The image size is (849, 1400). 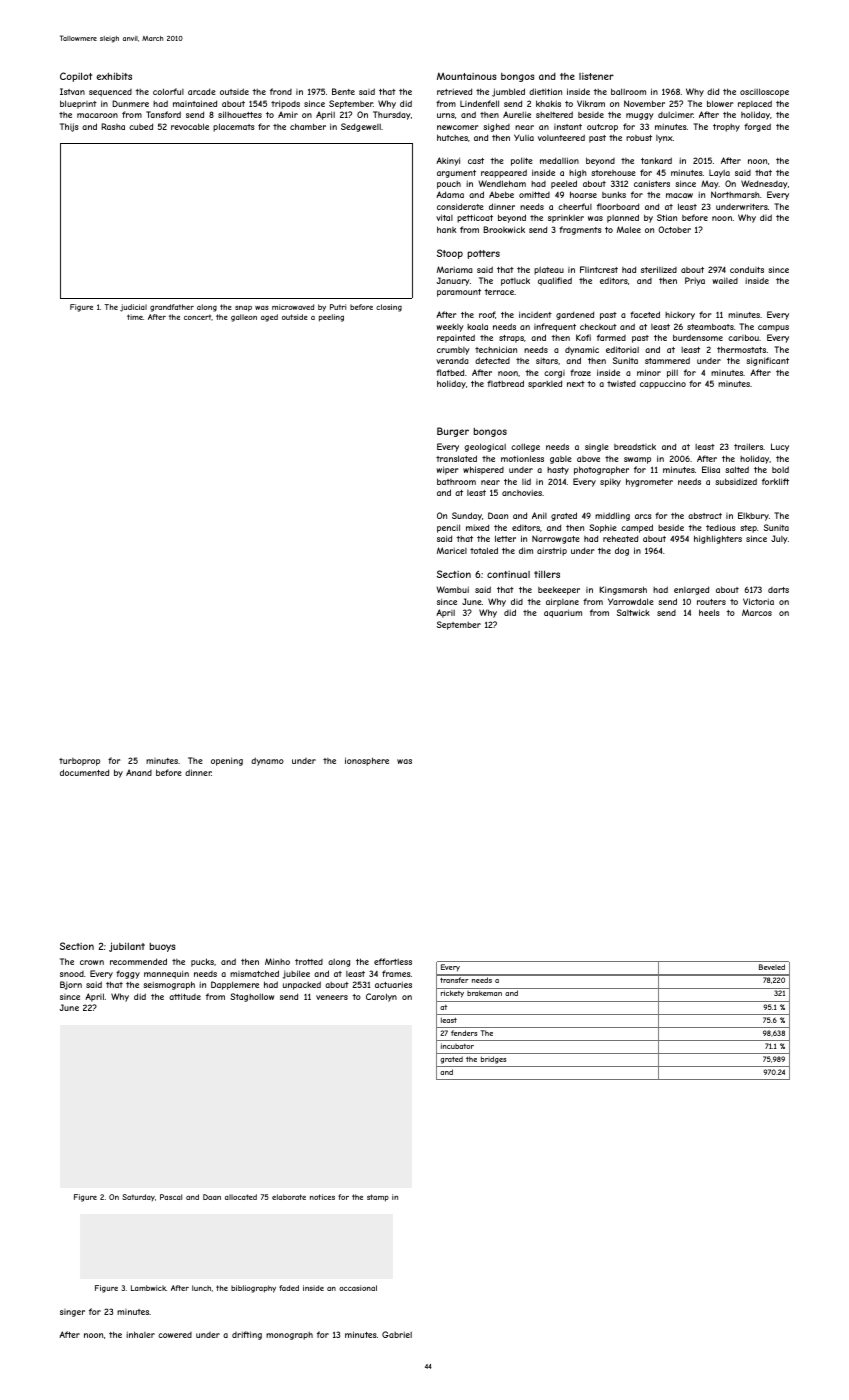 I want to click on crown, so click(x=92, y=962).
